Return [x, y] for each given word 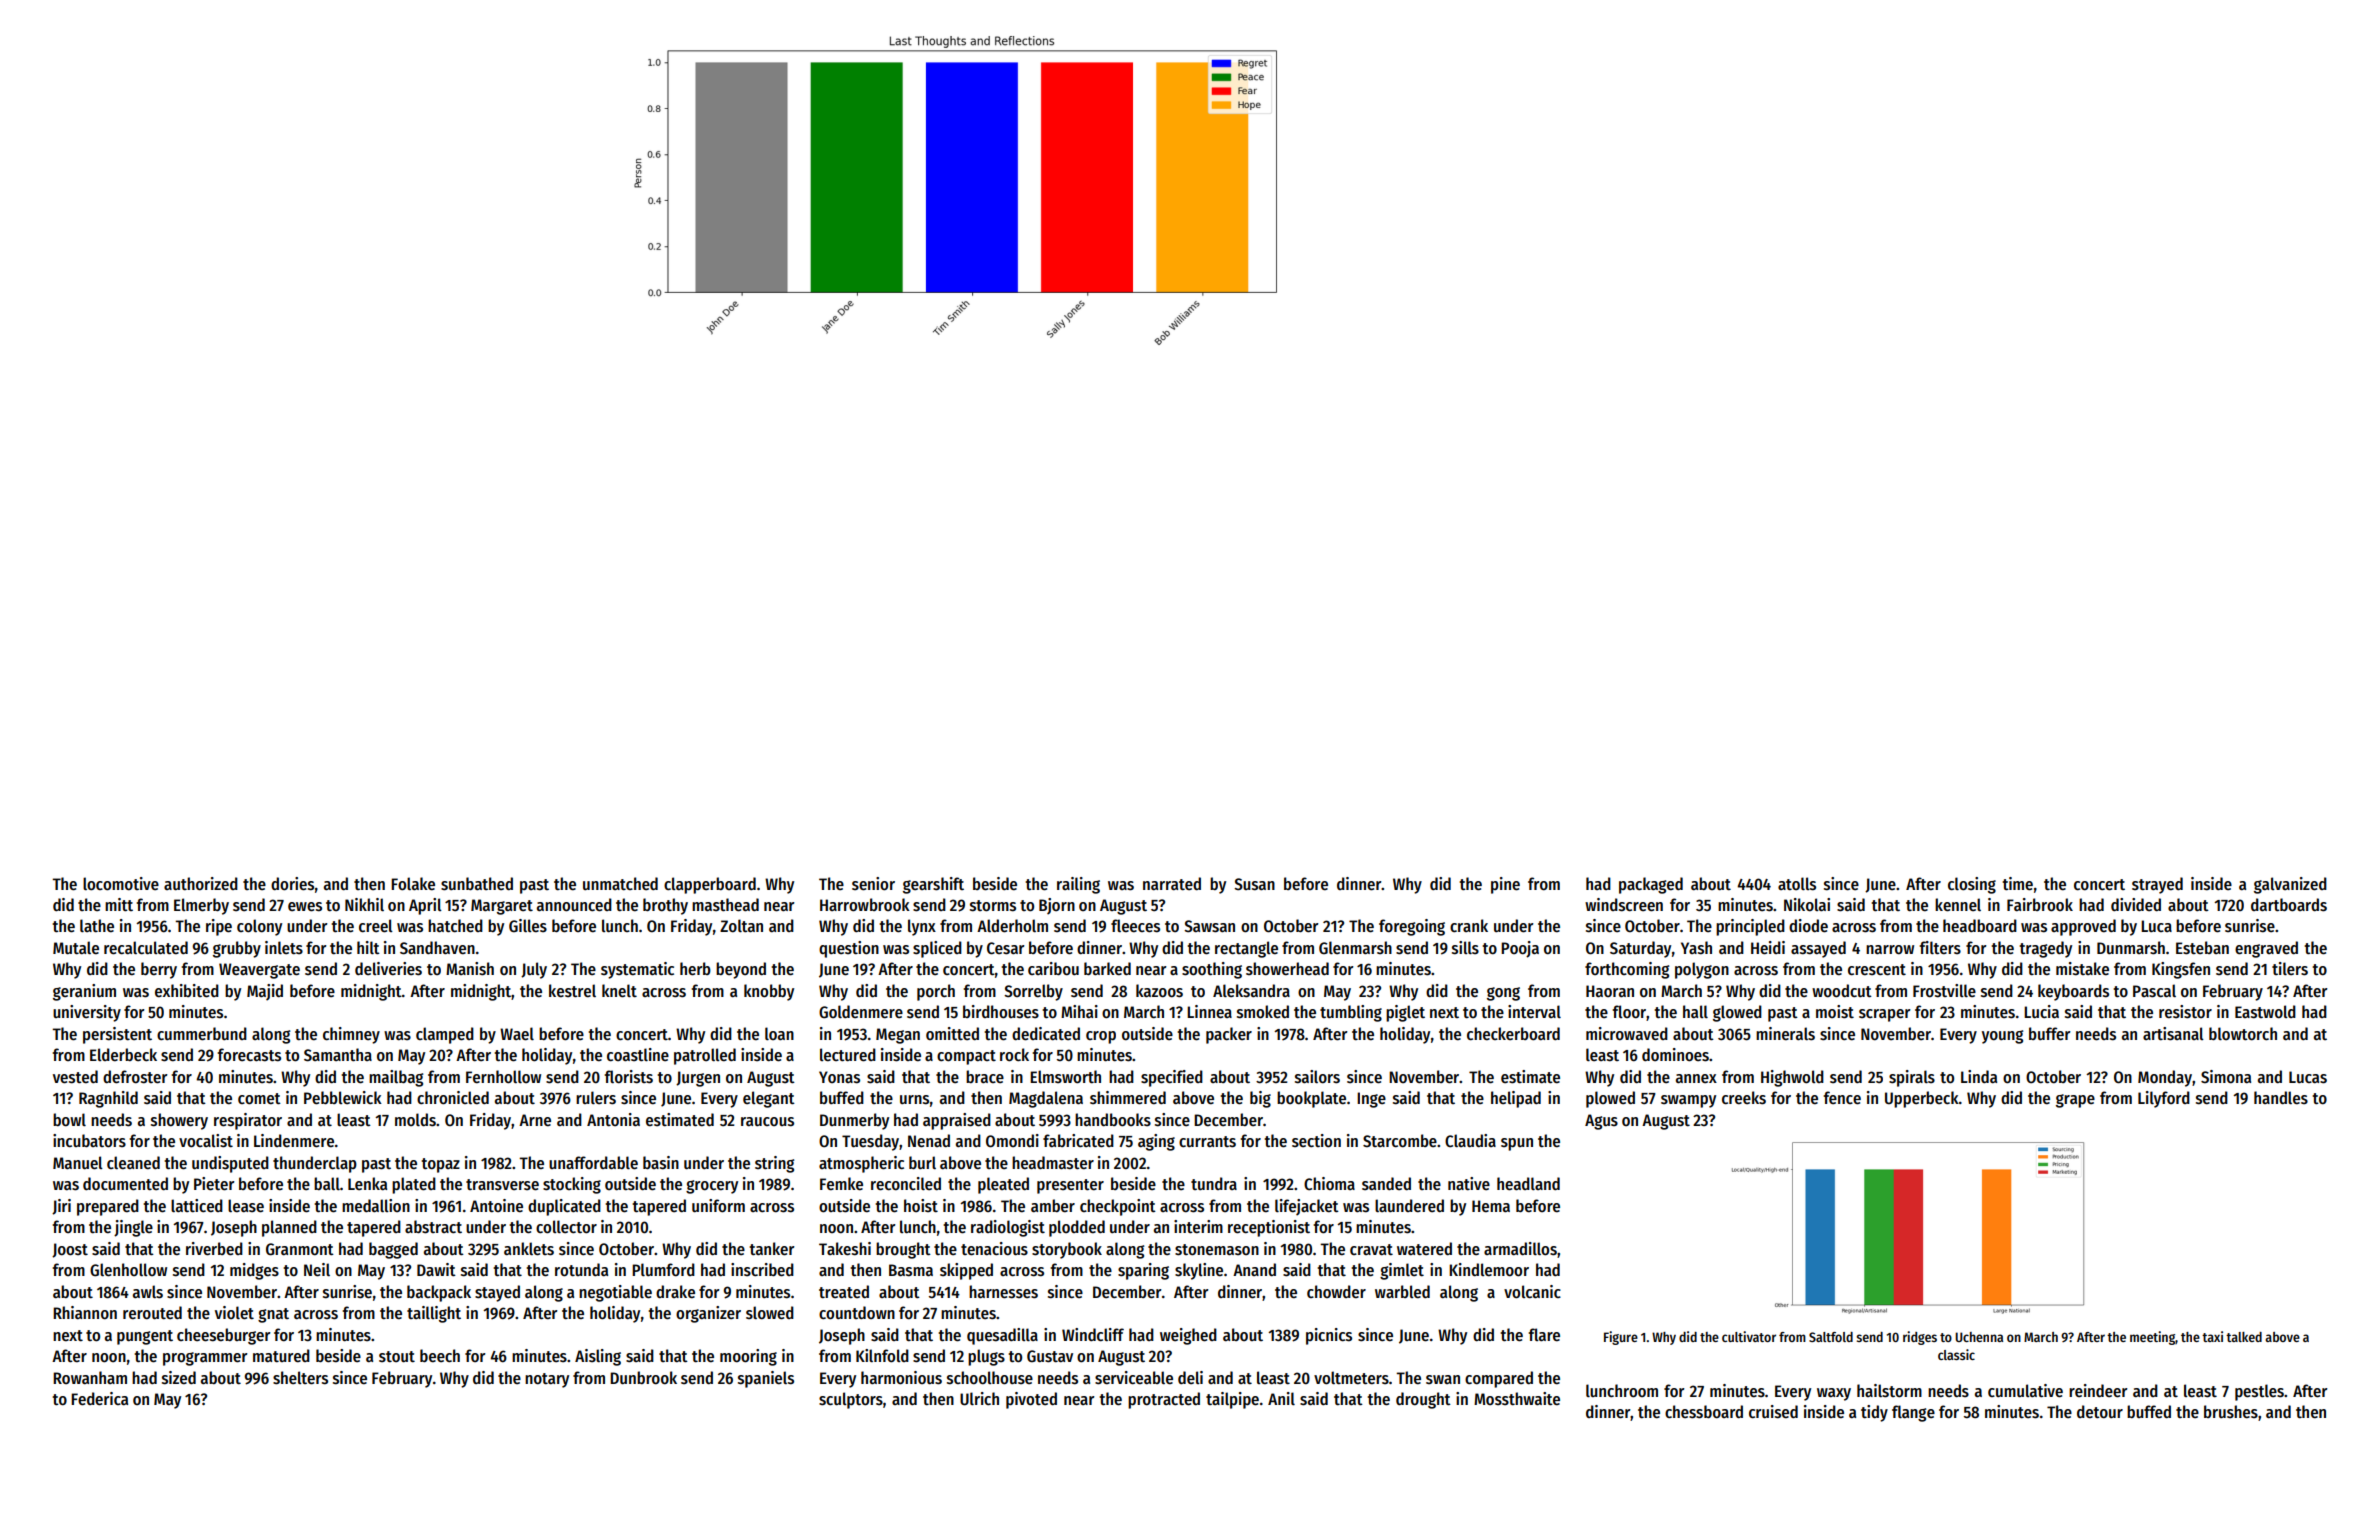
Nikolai [1807, 905]
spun [1517, 1144]
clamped [445, 1035]
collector [566, 1227]
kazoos [1159, 991]
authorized [201, 884]
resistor [2185, 1012]
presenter [1070, 1186]
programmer [205, 1359]
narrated [1172, 884]
